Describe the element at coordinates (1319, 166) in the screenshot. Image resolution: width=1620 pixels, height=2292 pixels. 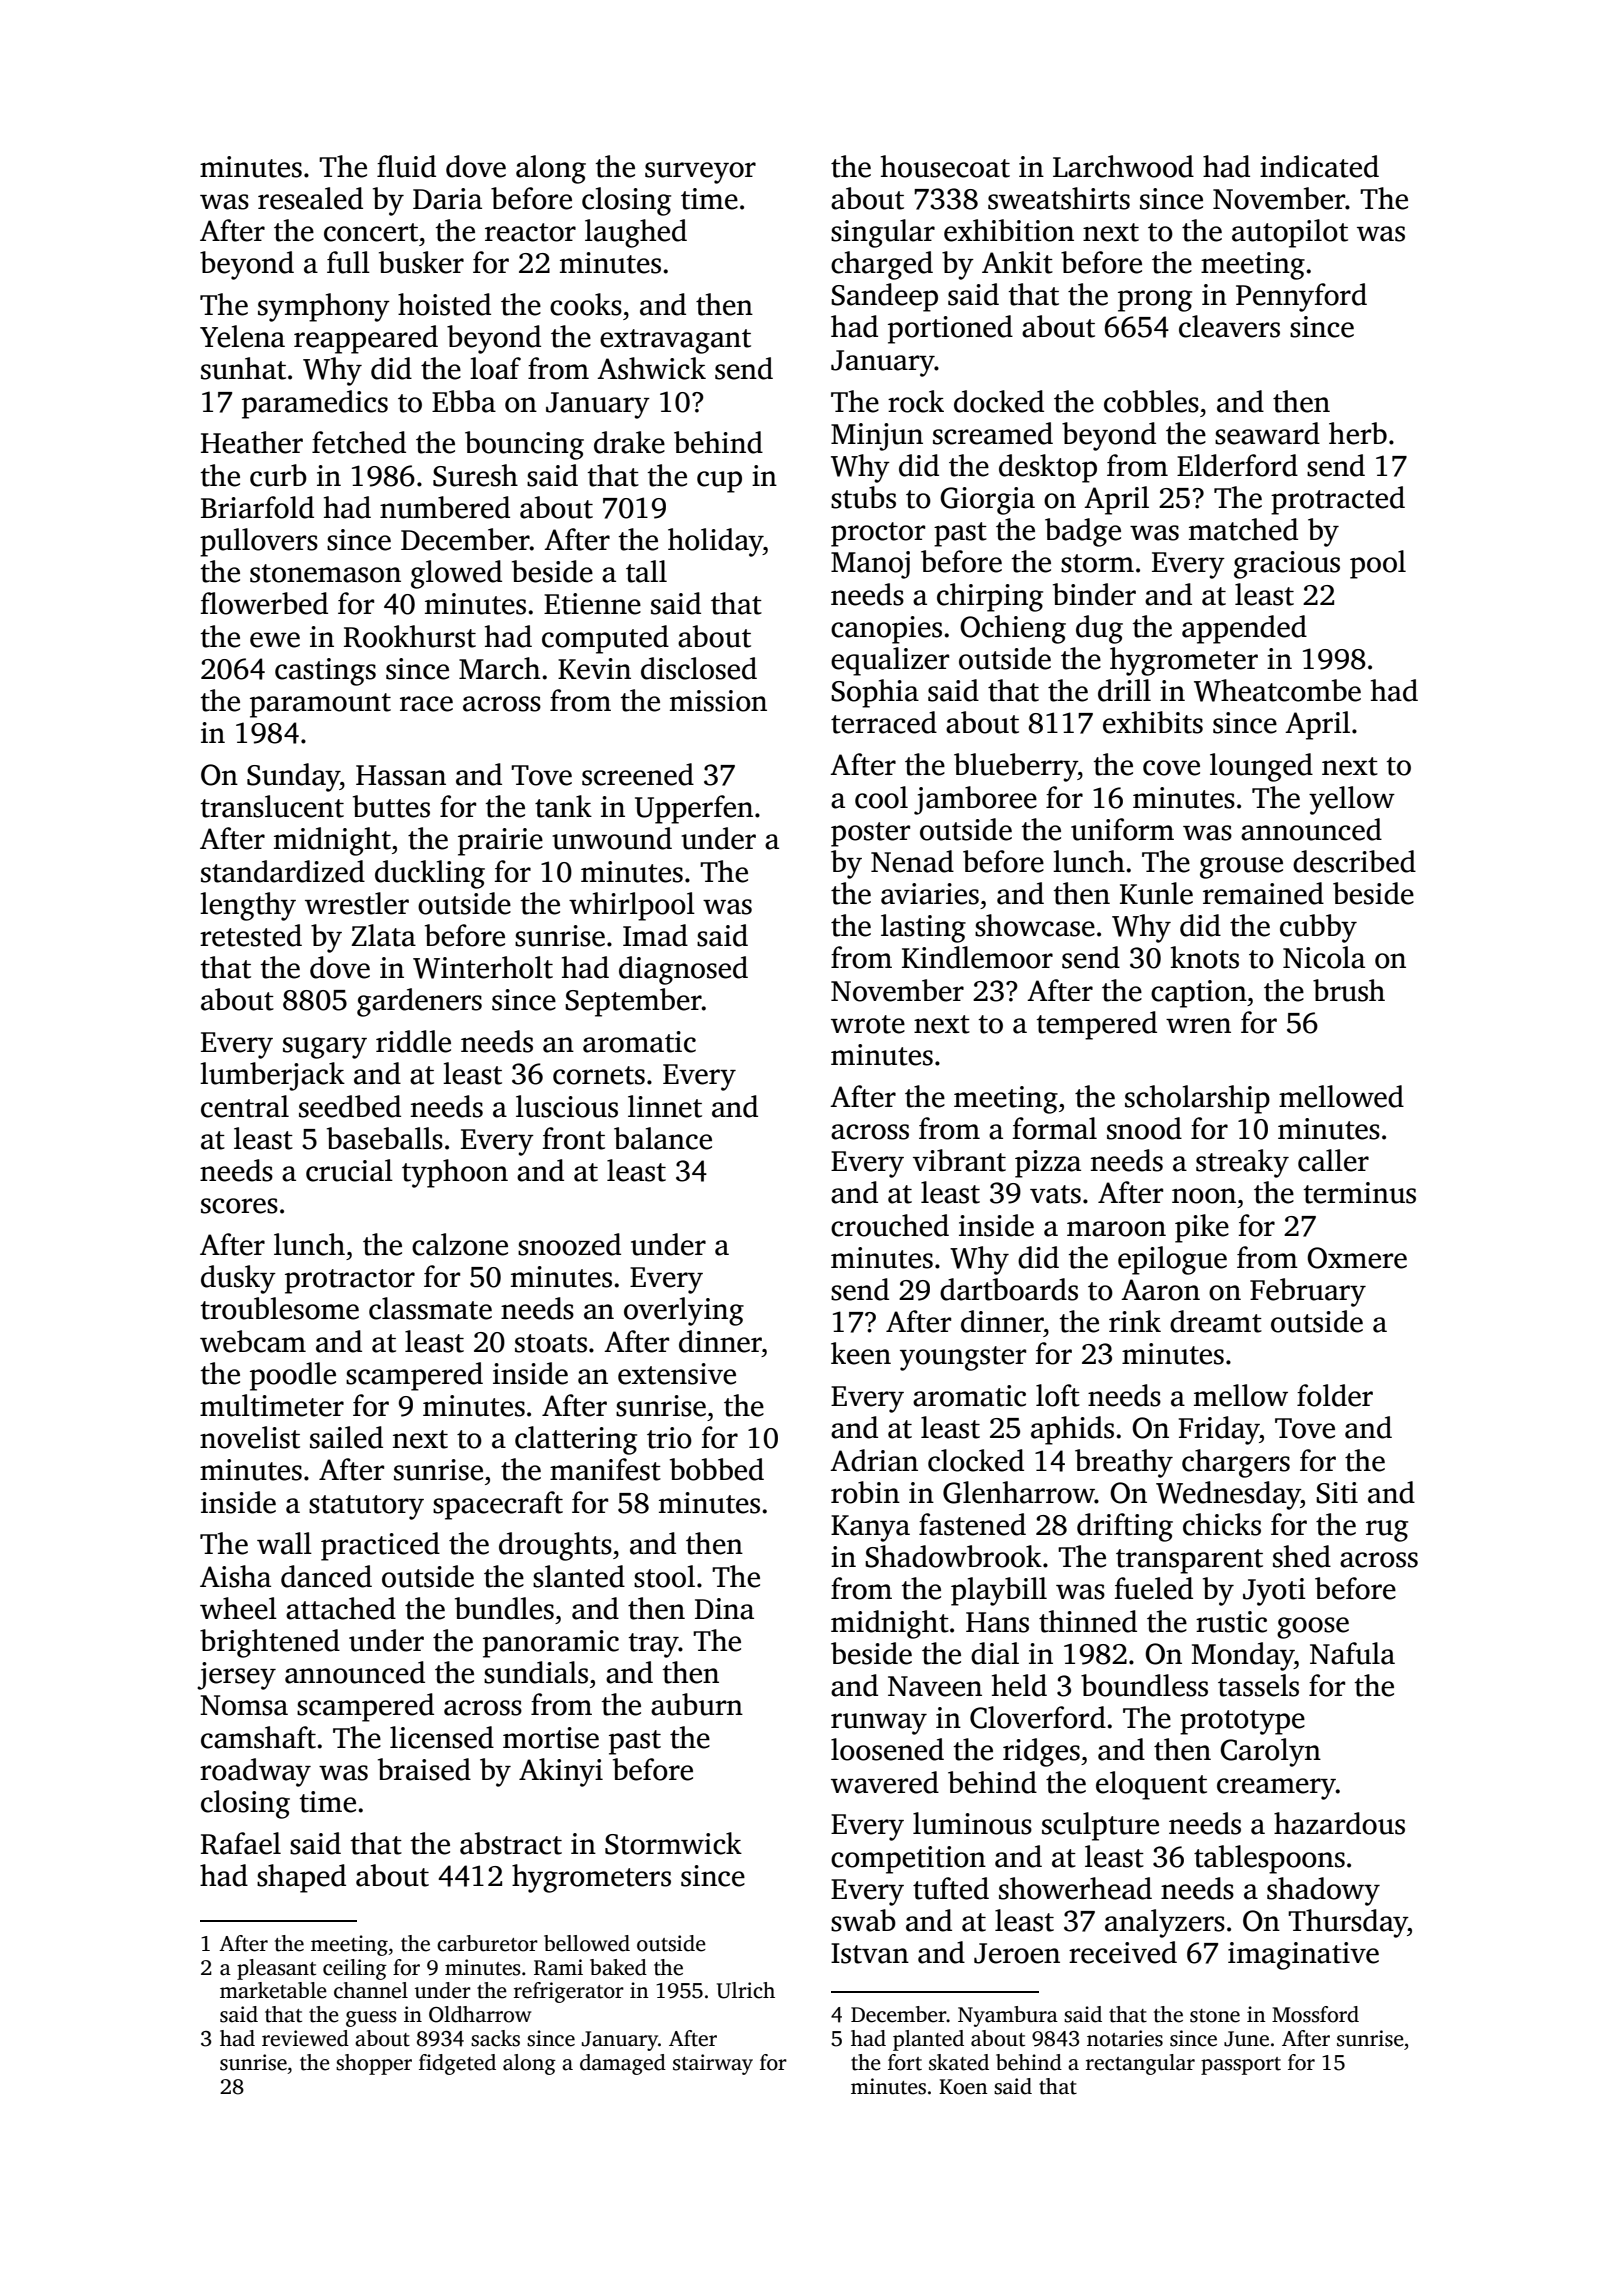
I see `indicated` at that location.
